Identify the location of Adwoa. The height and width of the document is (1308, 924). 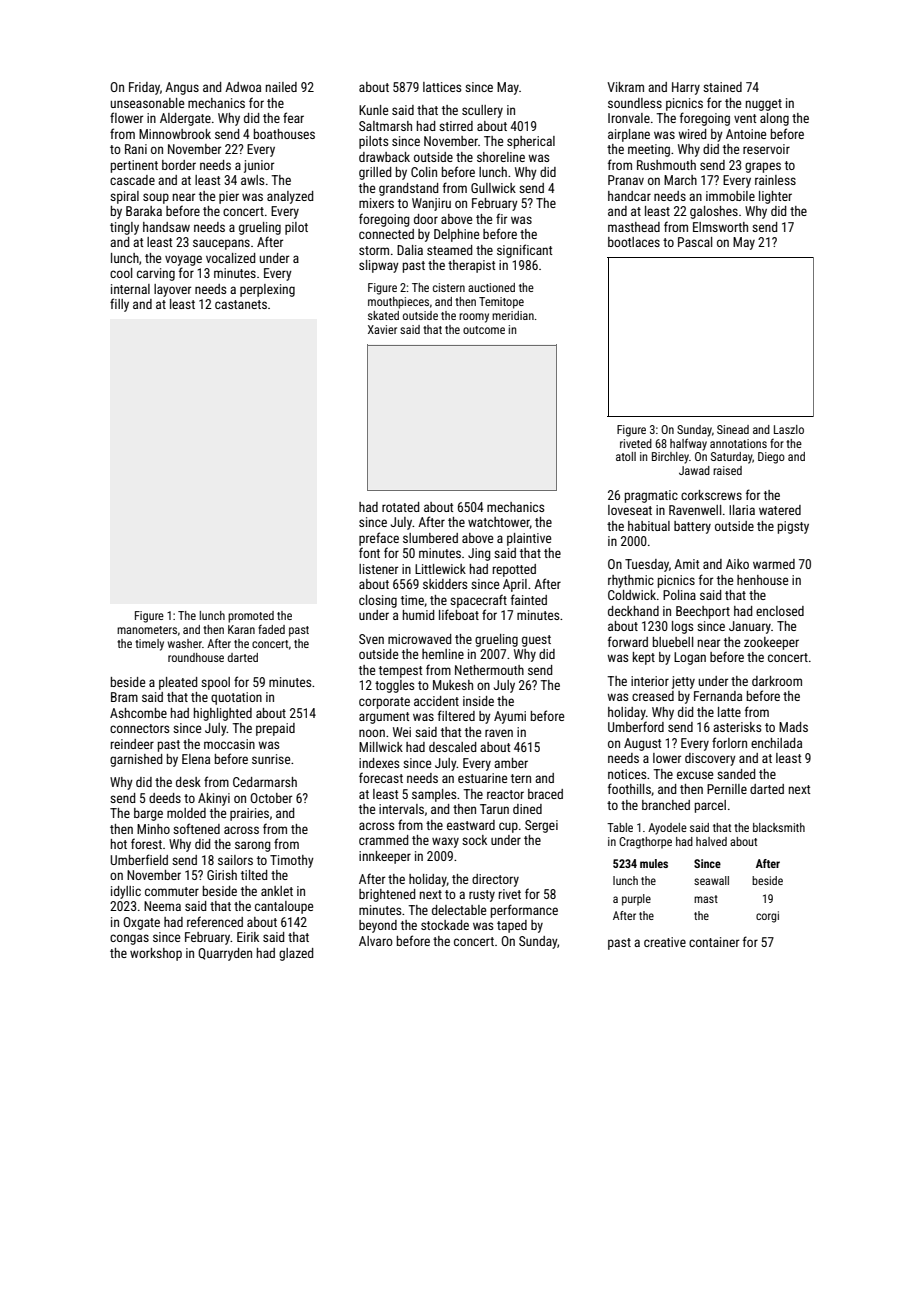
(243, 87).
